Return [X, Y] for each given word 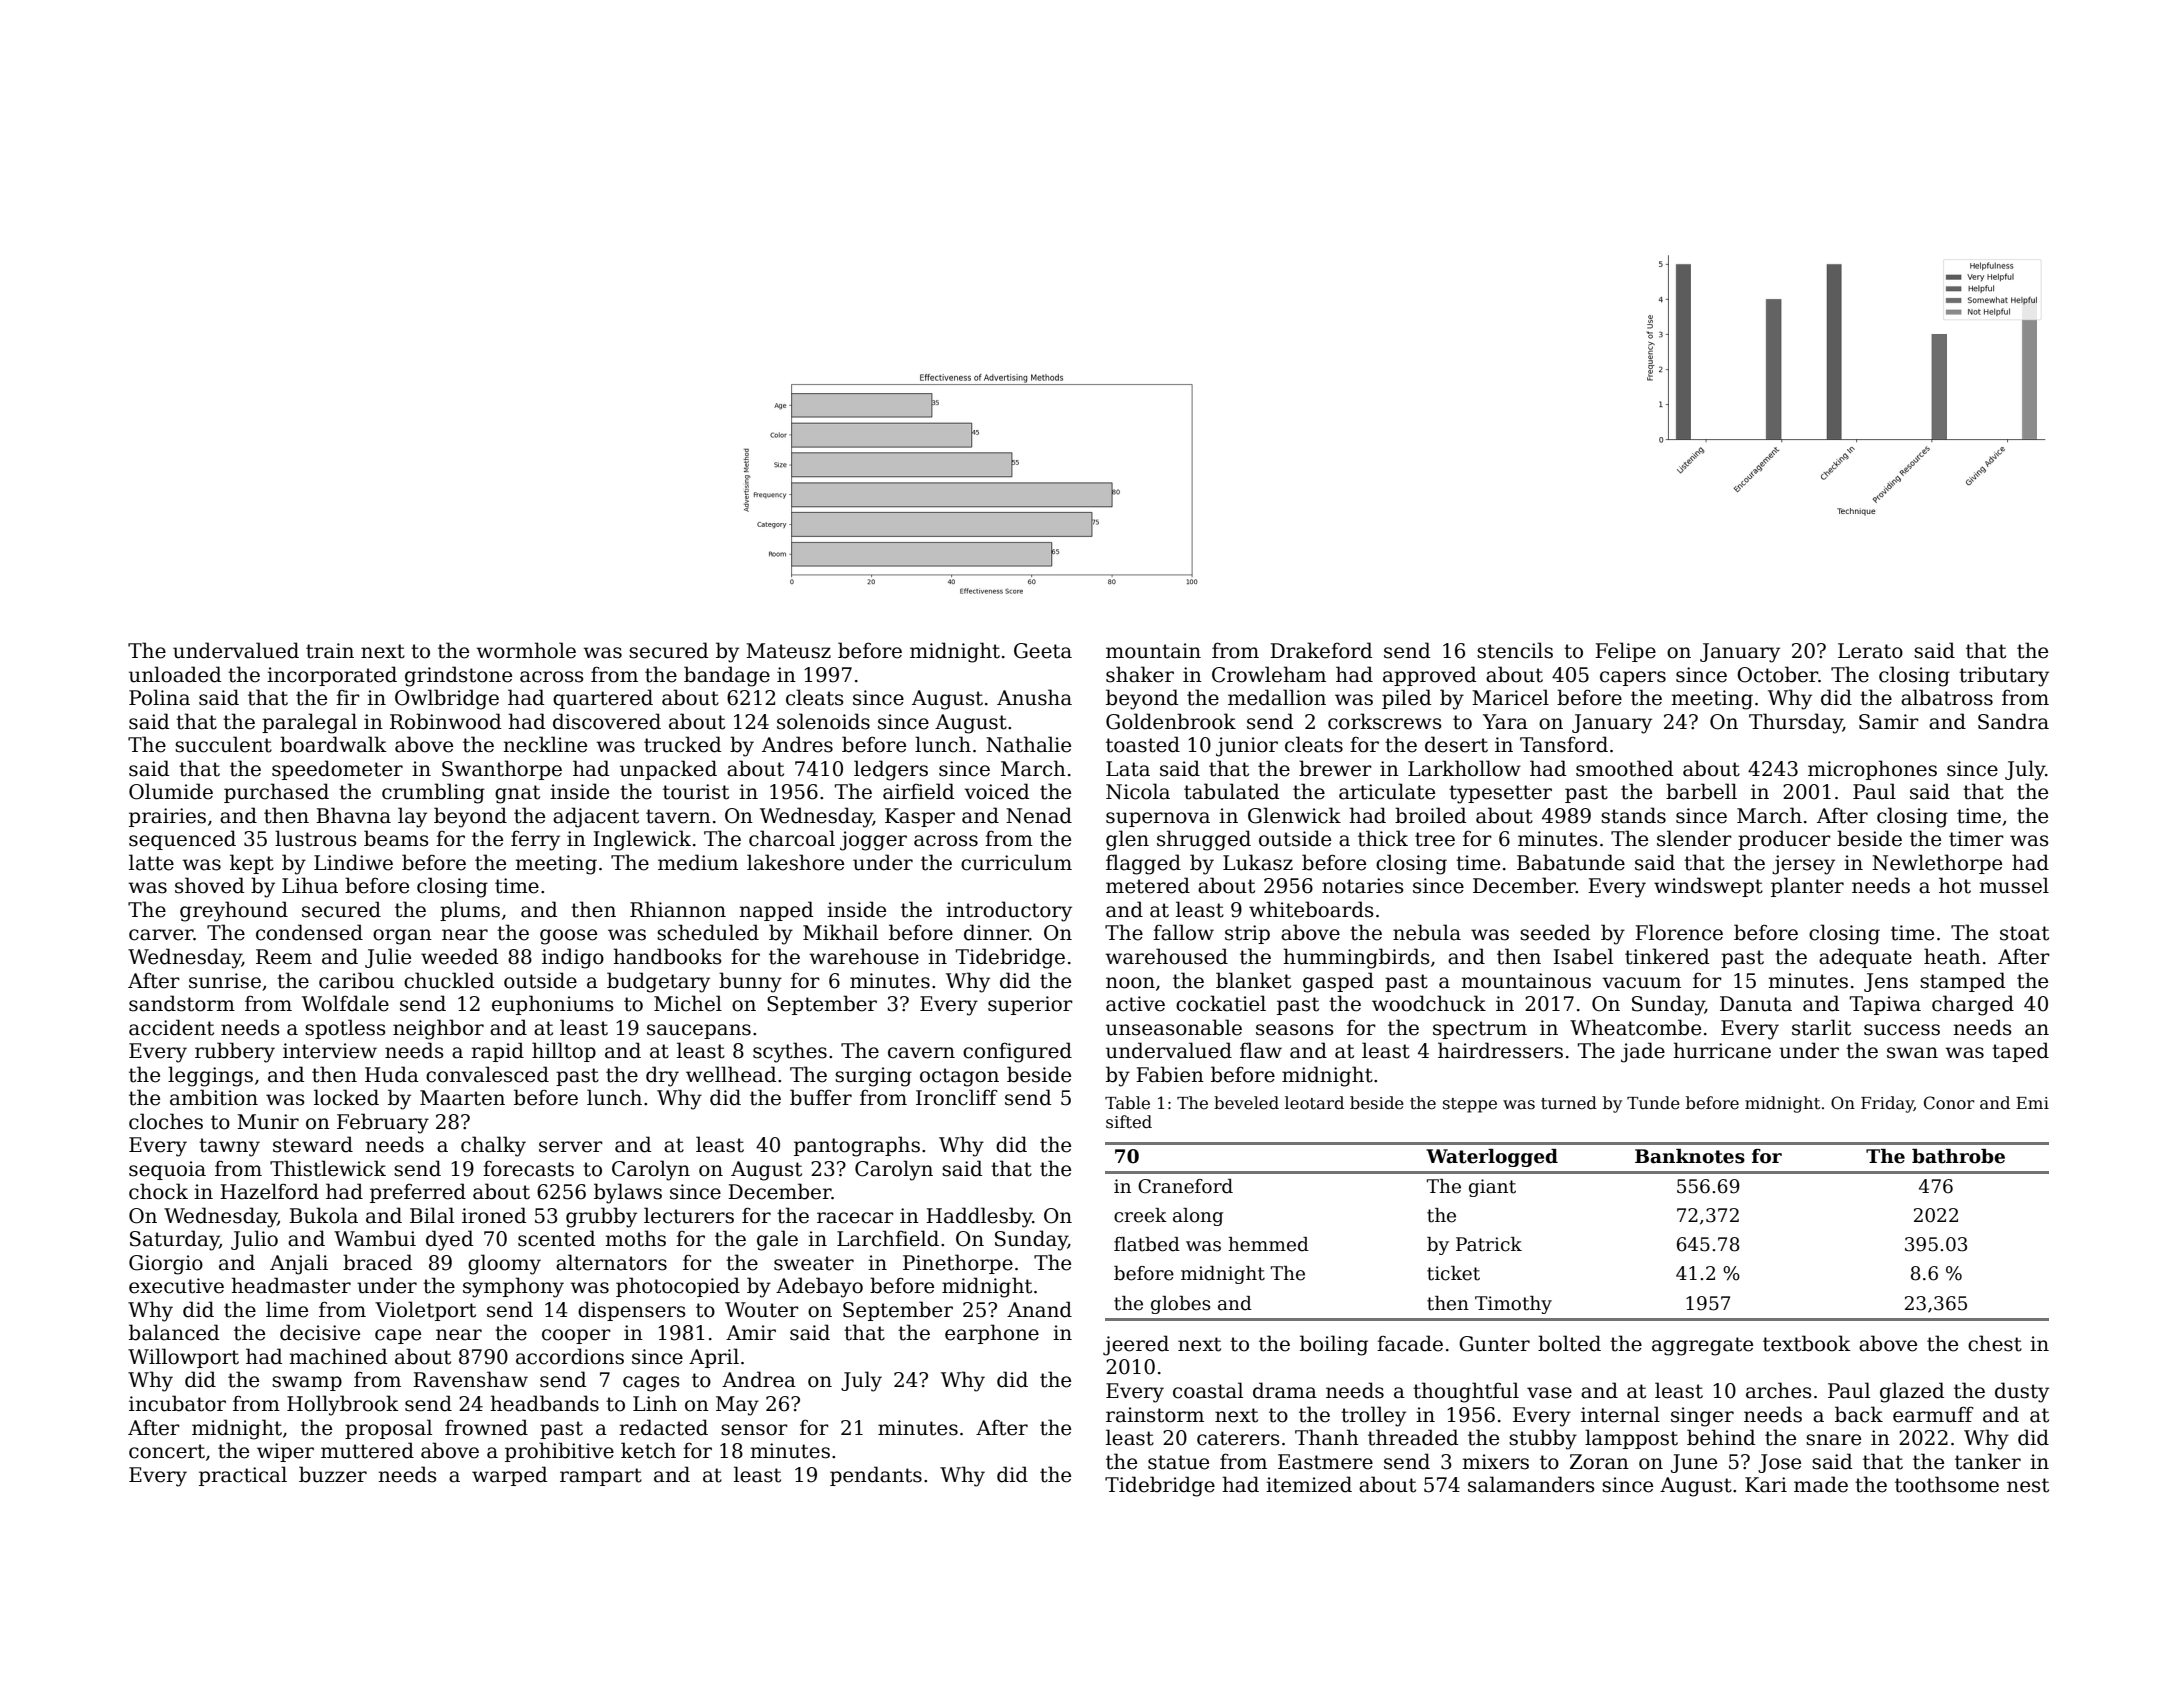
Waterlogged [1492, 1158]
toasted [1143, 744]
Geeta [1043, 651]
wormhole [526, 650]
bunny [750, 982]
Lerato [1870, 651]
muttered [367, 1450]
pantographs [857, 1146]
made [1821, 1484]
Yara [1505, 722]
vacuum [1641, 983]
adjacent [596, 817]
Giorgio [166, 1265]
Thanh [1327, 1437]
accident [171, 1027]
